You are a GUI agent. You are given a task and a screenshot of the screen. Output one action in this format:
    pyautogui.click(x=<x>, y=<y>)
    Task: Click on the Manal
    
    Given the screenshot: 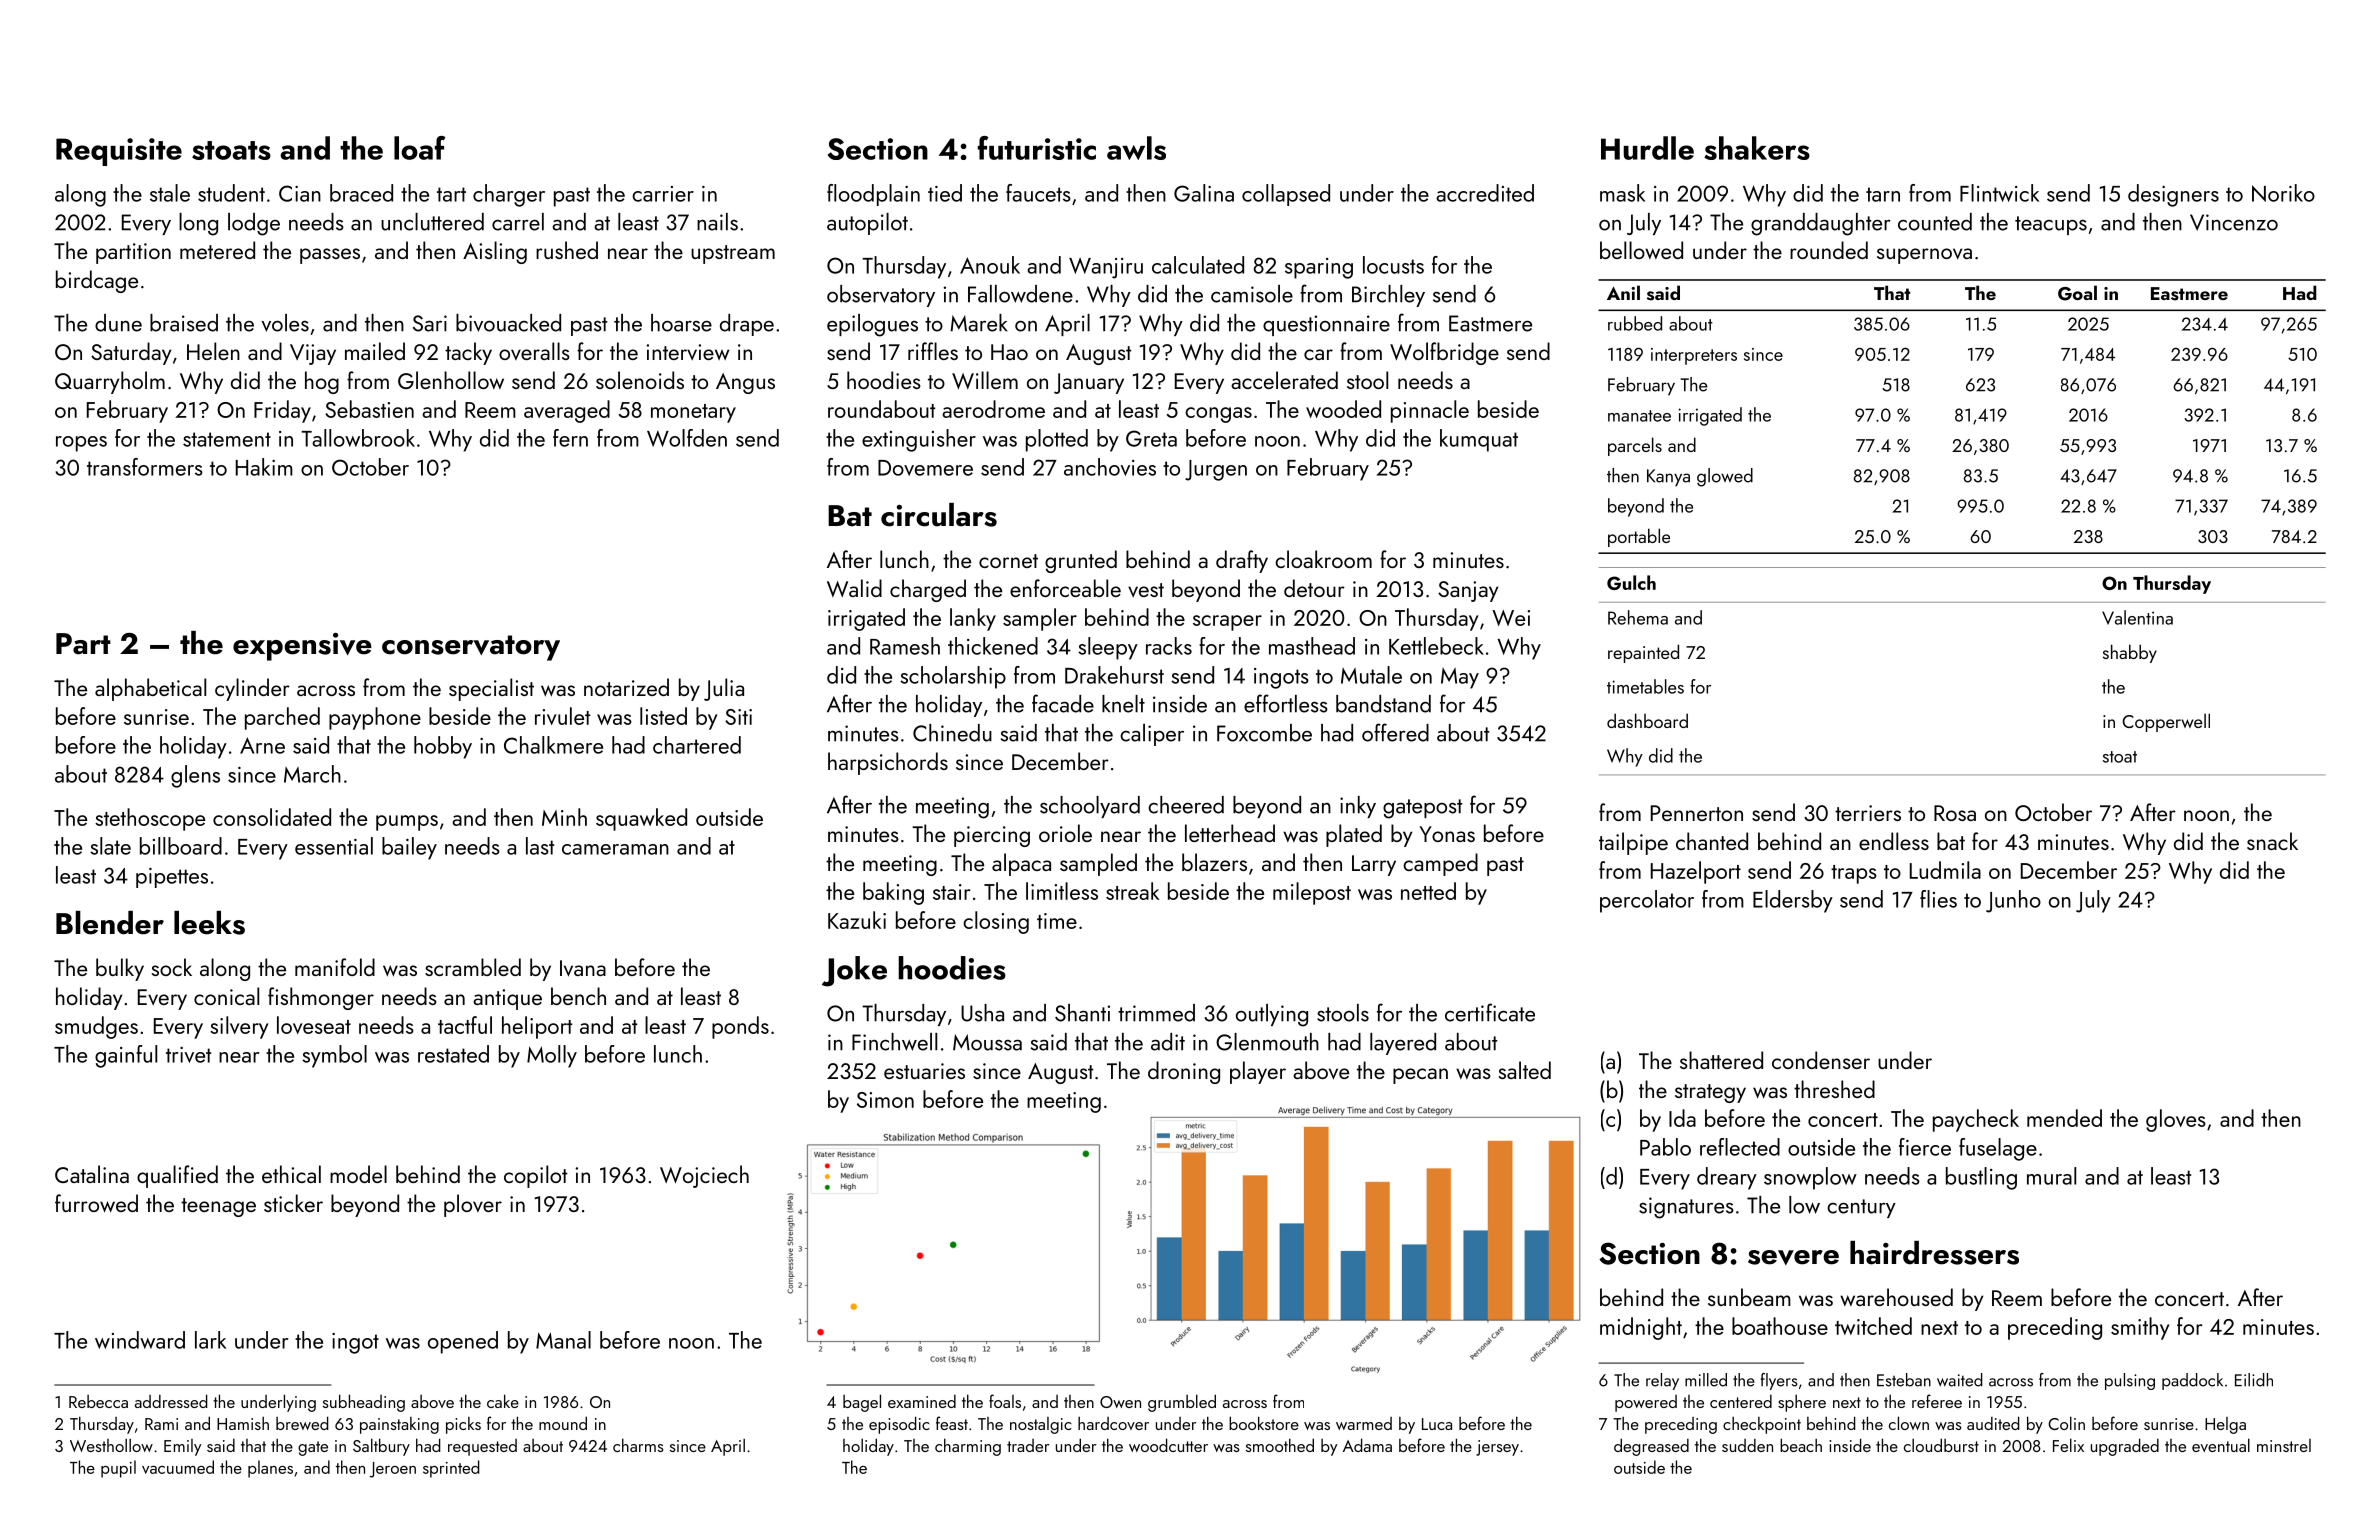 What is the action you would take?
    pyautogui.click(x=563, y=1340)
